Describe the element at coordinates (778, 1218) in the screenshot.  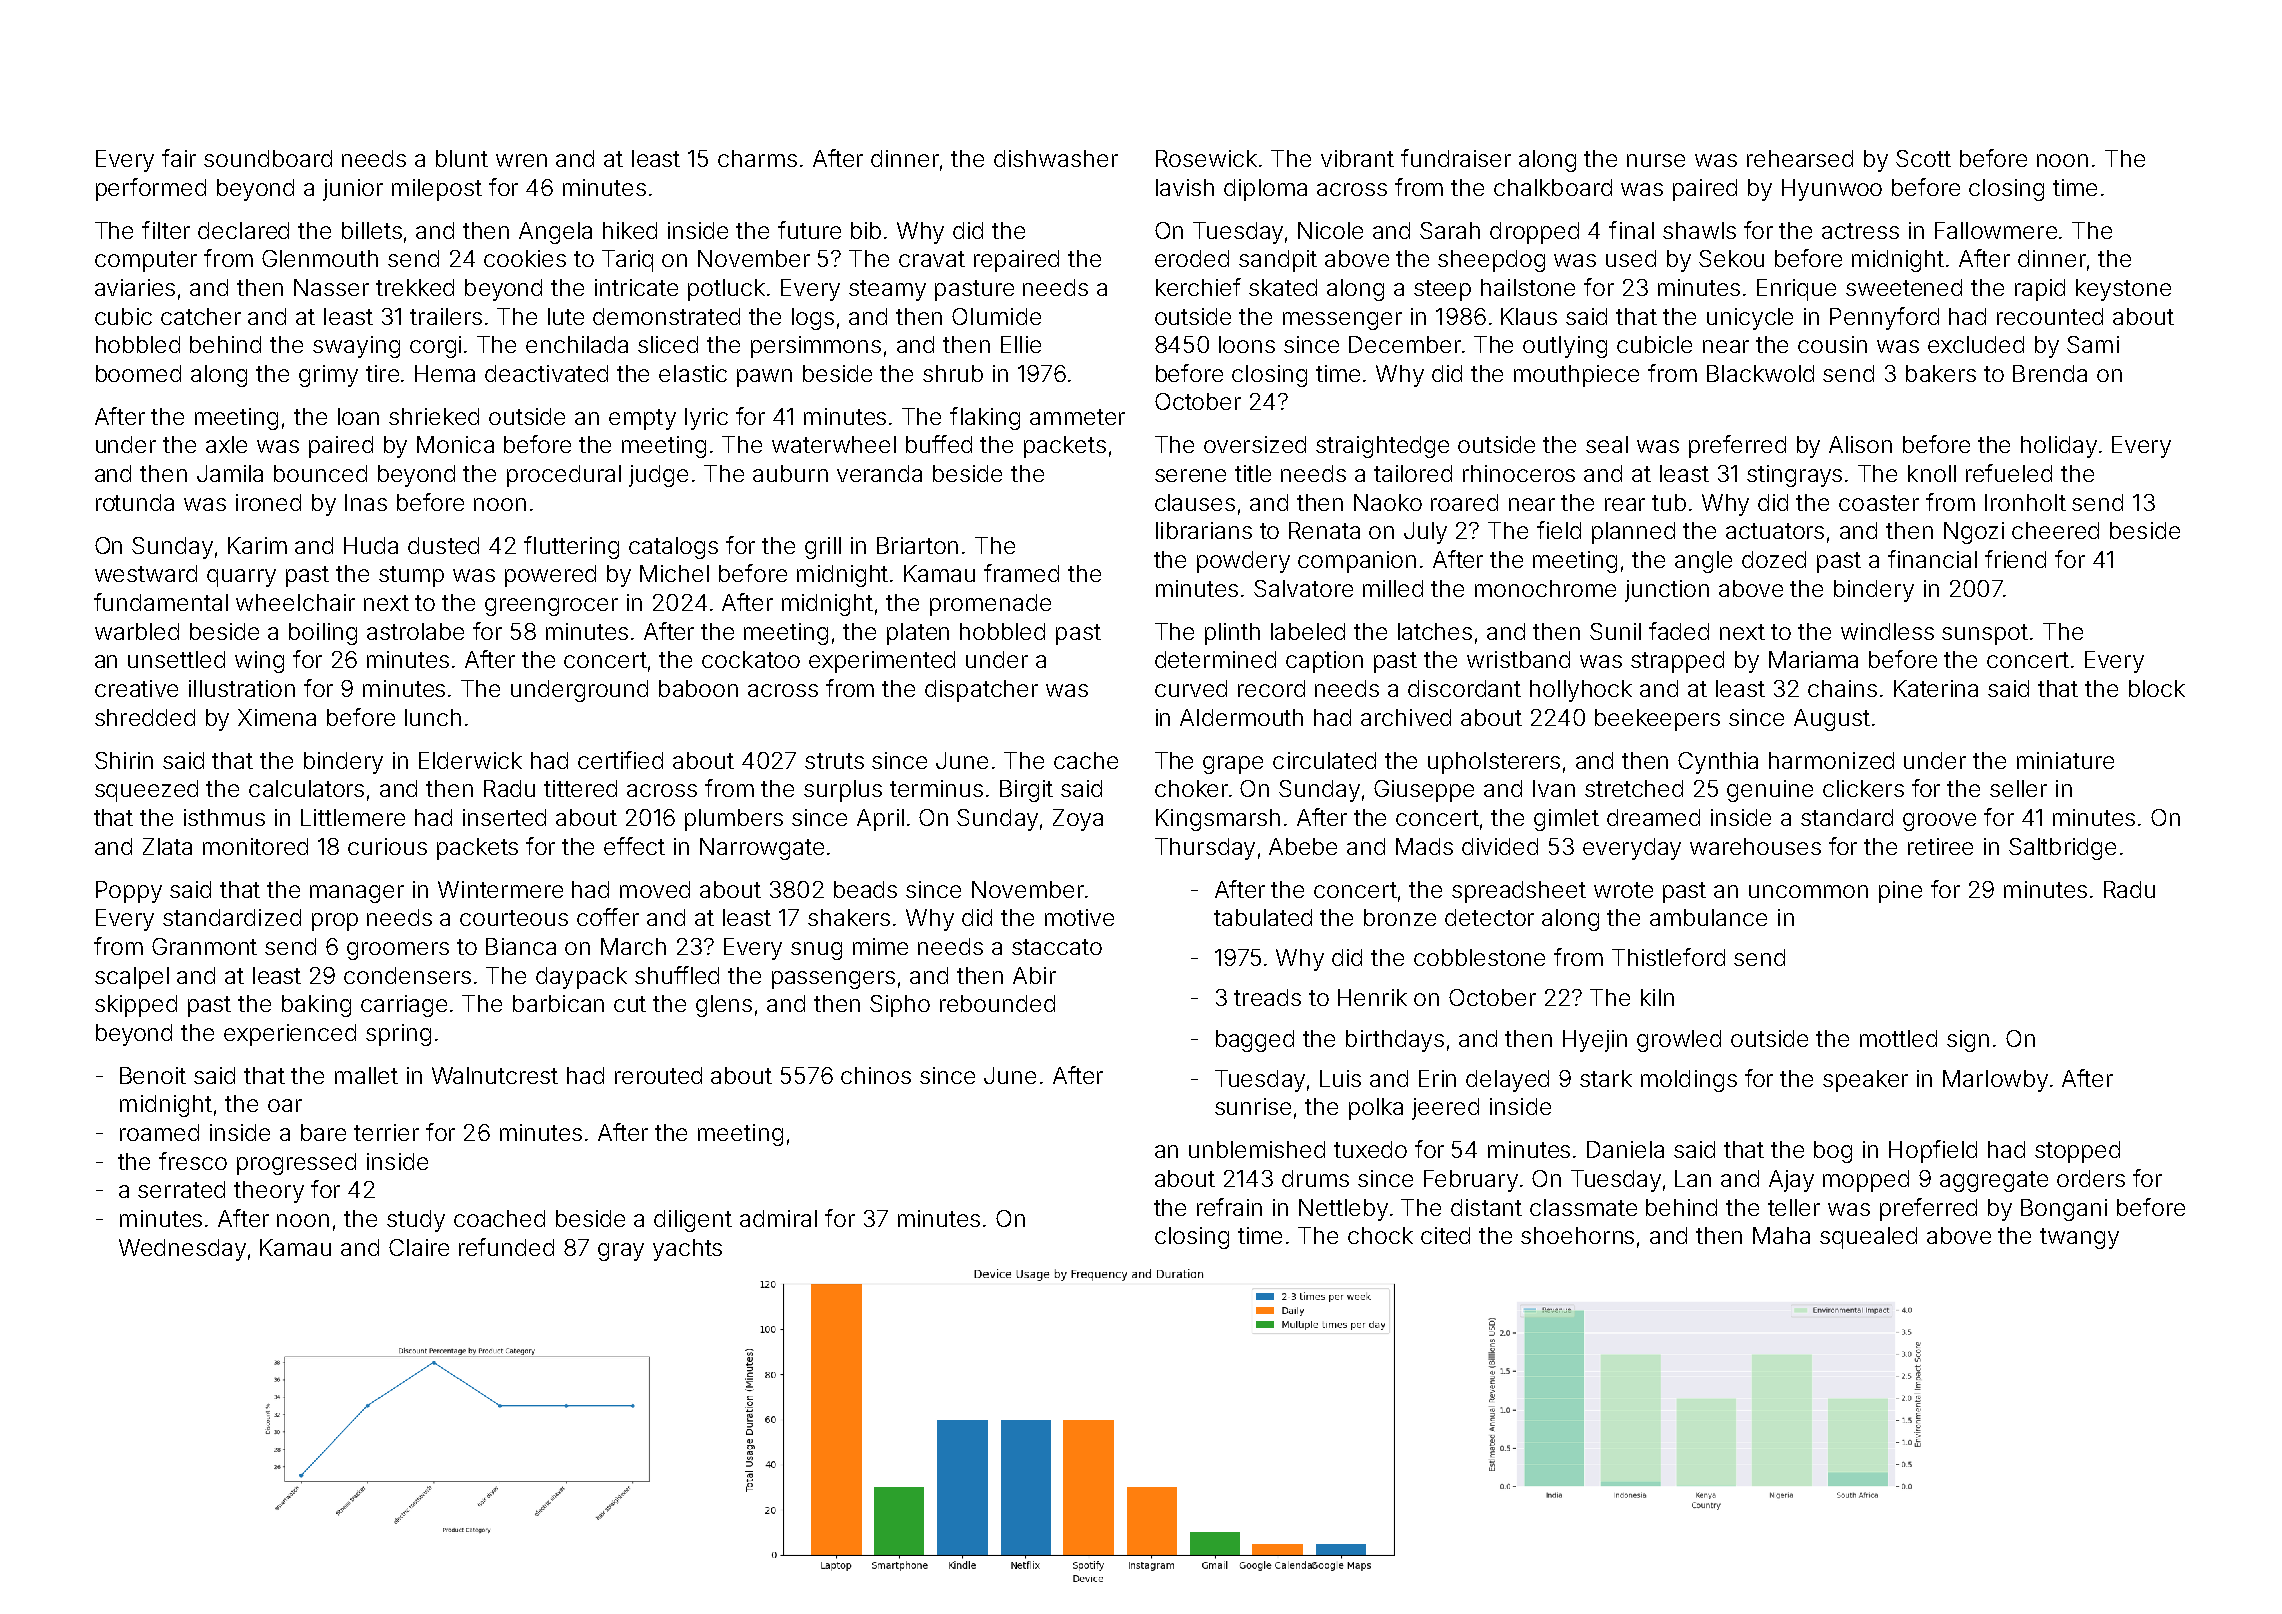
I see `admiral` at that location.
